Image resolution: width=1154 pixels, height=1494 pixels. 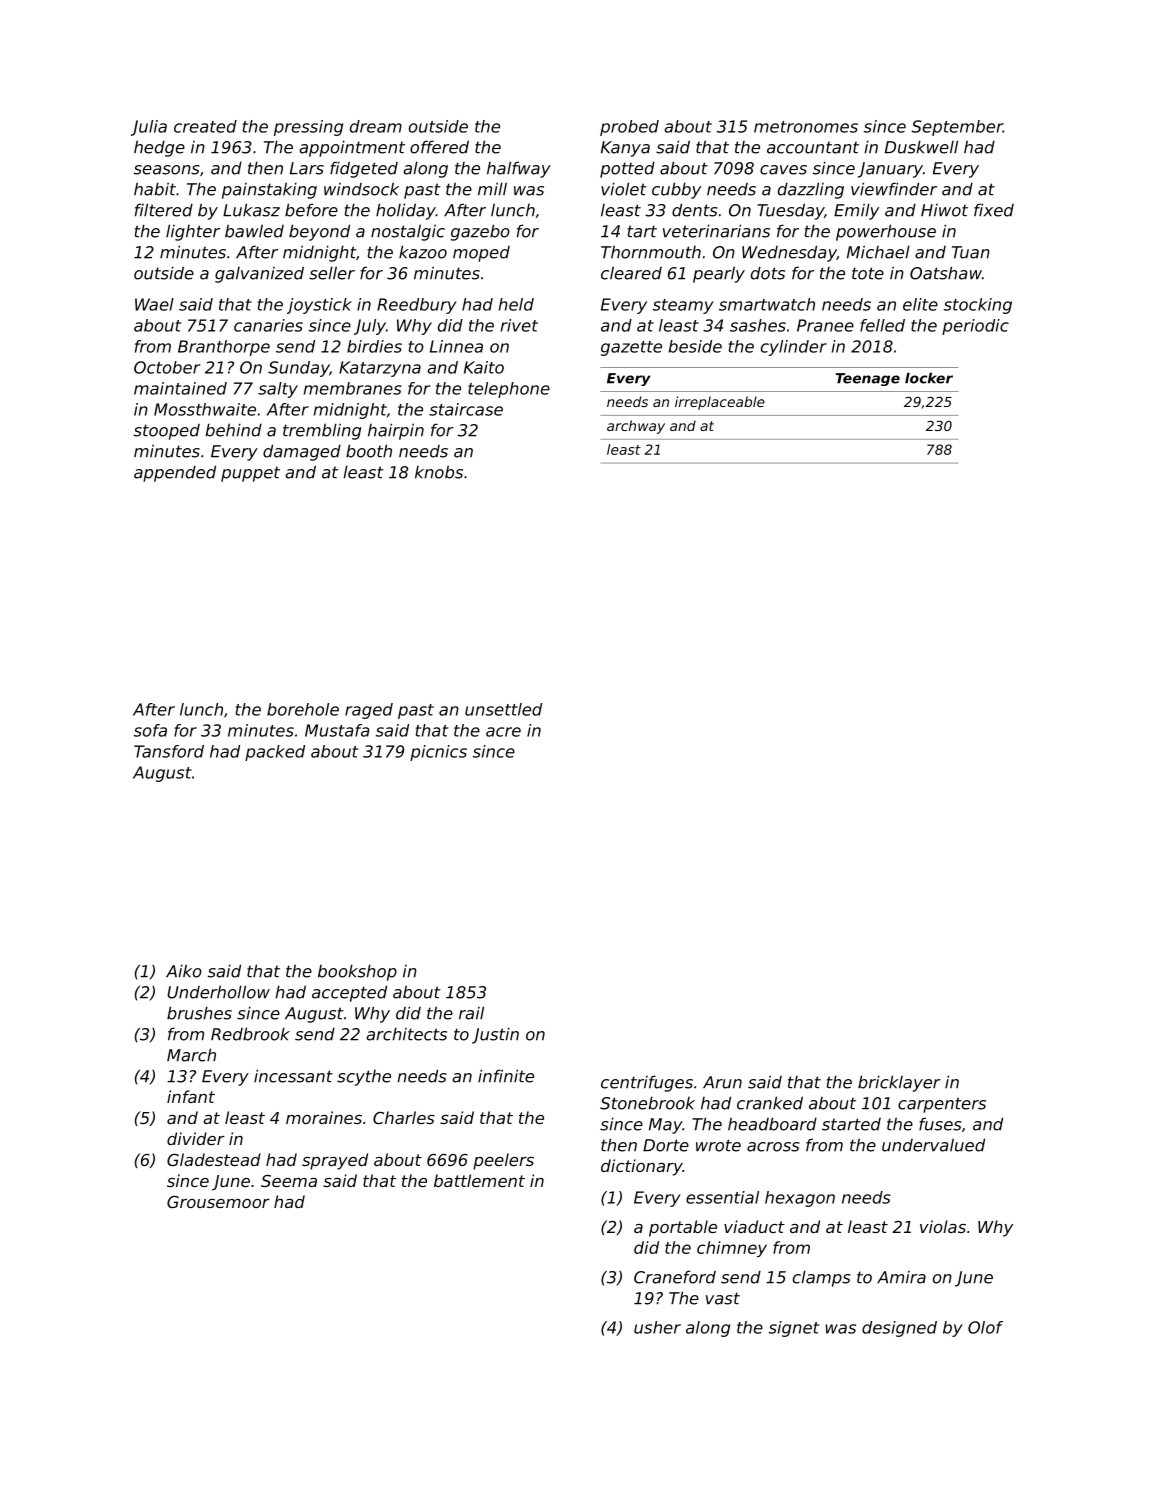 What do you see at coordinates (899, 1083) in the screenshot?
I see `bricklayer` at bounding box center [899, 1083].
